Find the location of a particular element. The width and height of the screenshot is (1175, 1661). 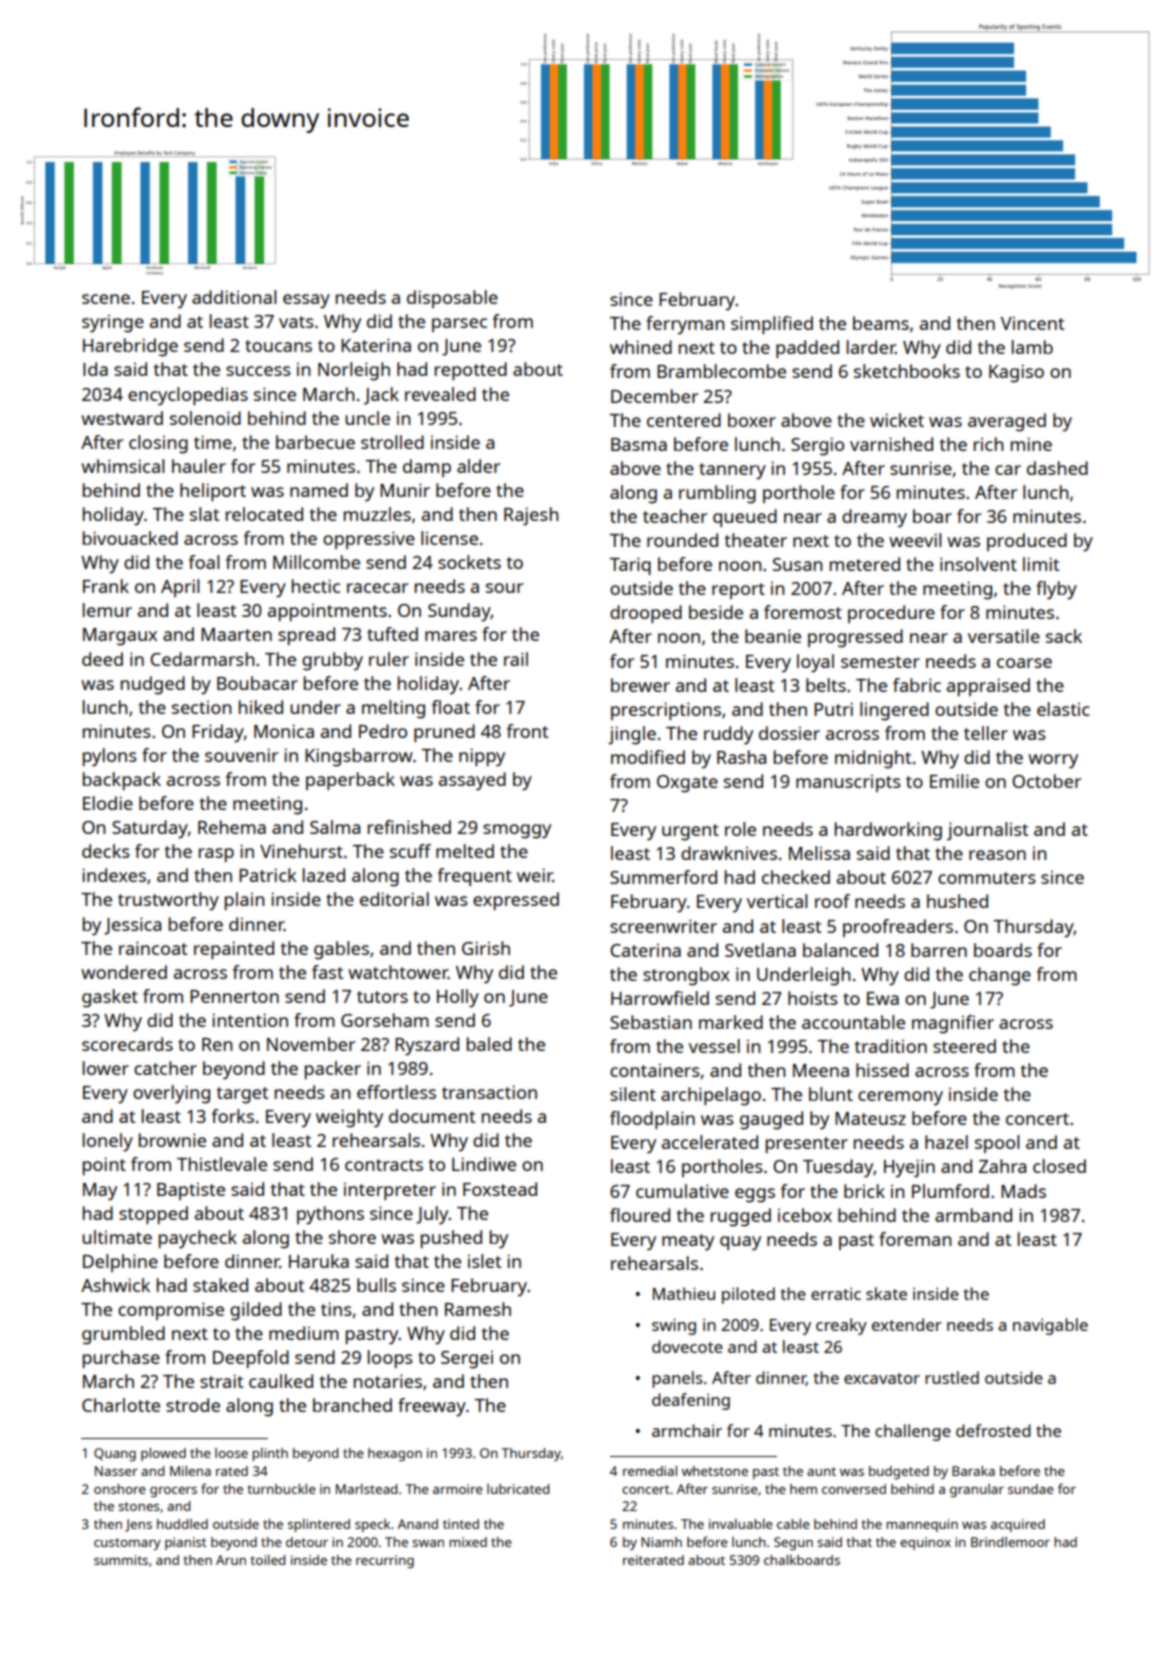

weir is located at coordinates (535, 875).
